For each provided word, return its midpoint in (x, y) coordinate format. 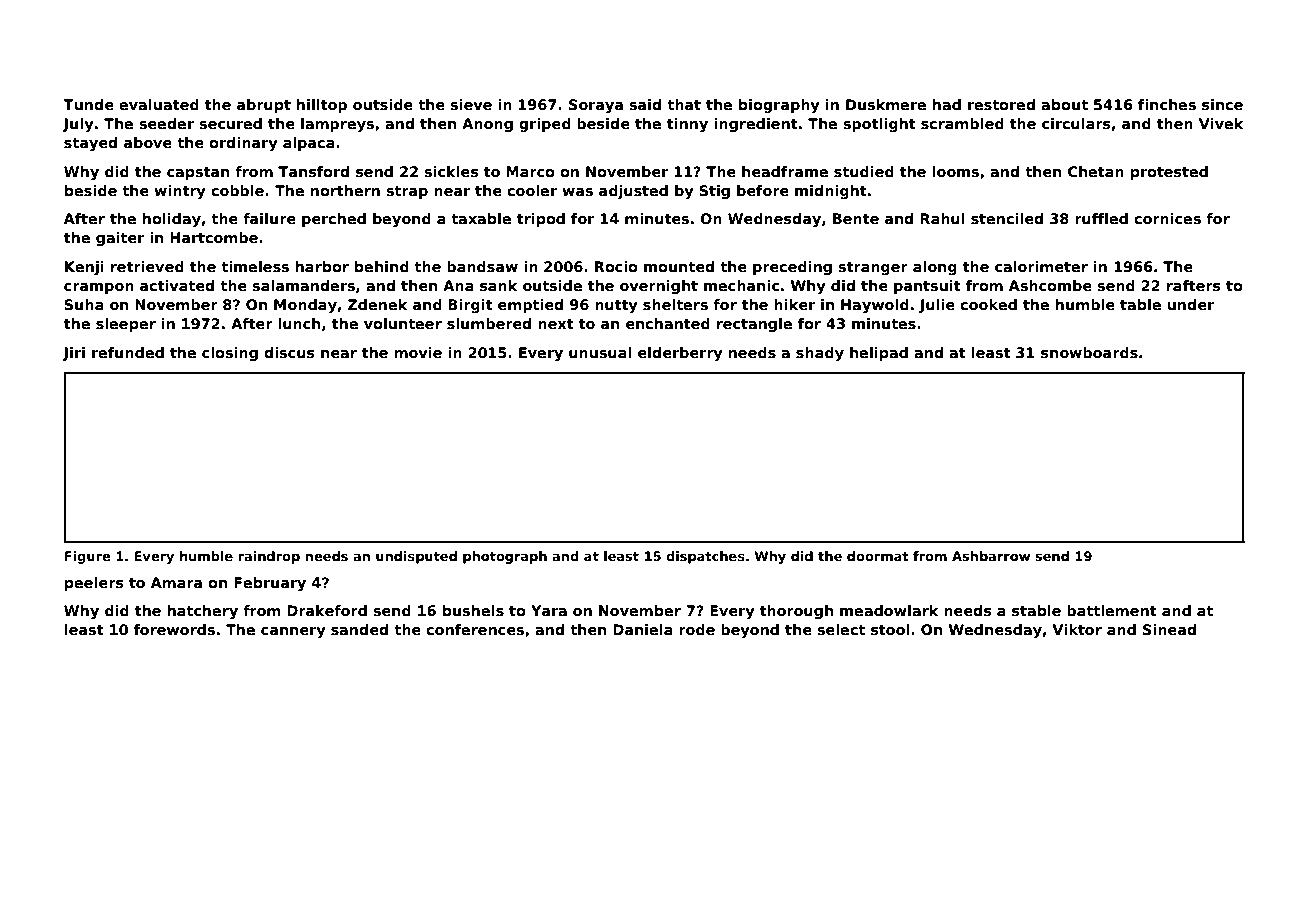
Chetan (1096, 171)
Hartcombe (214, 237)
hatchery (203, 612)
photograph (505, 557)
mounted (679, 266)
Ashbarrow (991, 556)
